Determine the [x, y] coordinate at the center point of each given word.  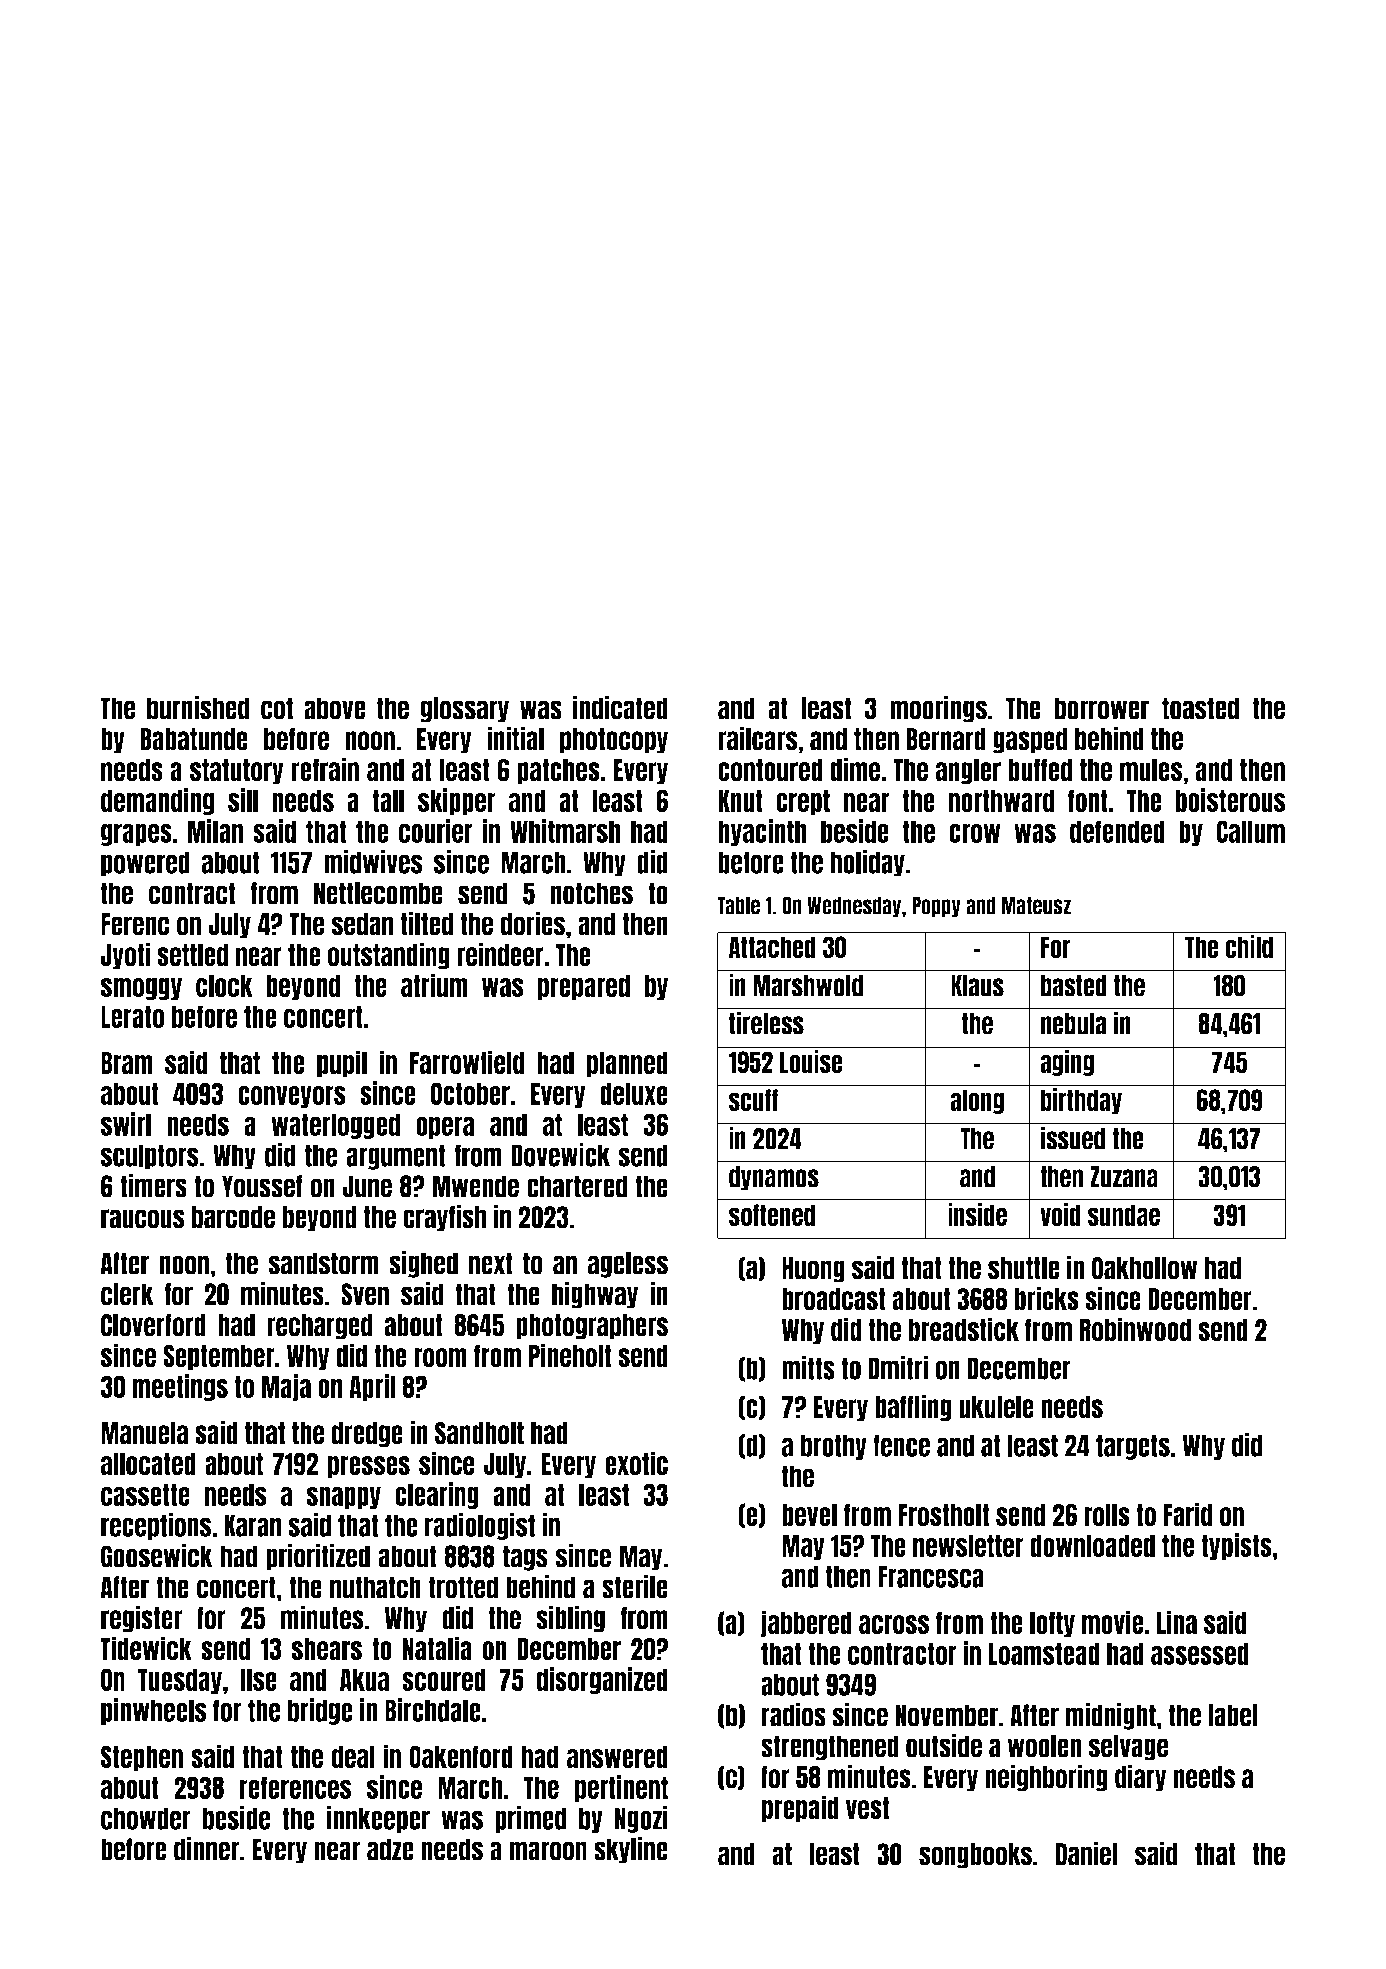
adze [390, 1849]
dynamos [774, 1178]
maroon [548, 1851]
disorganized [602, 1680]
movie [1113, 1622]
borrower [1101, 708]
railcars [757, 738]
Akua [364, 1680]
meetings [180, 1387]
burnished [198, 707]
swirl [126, 1124]
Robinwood [1135, 1329]
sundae [1124, 1215]
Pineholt [570, 1355]
